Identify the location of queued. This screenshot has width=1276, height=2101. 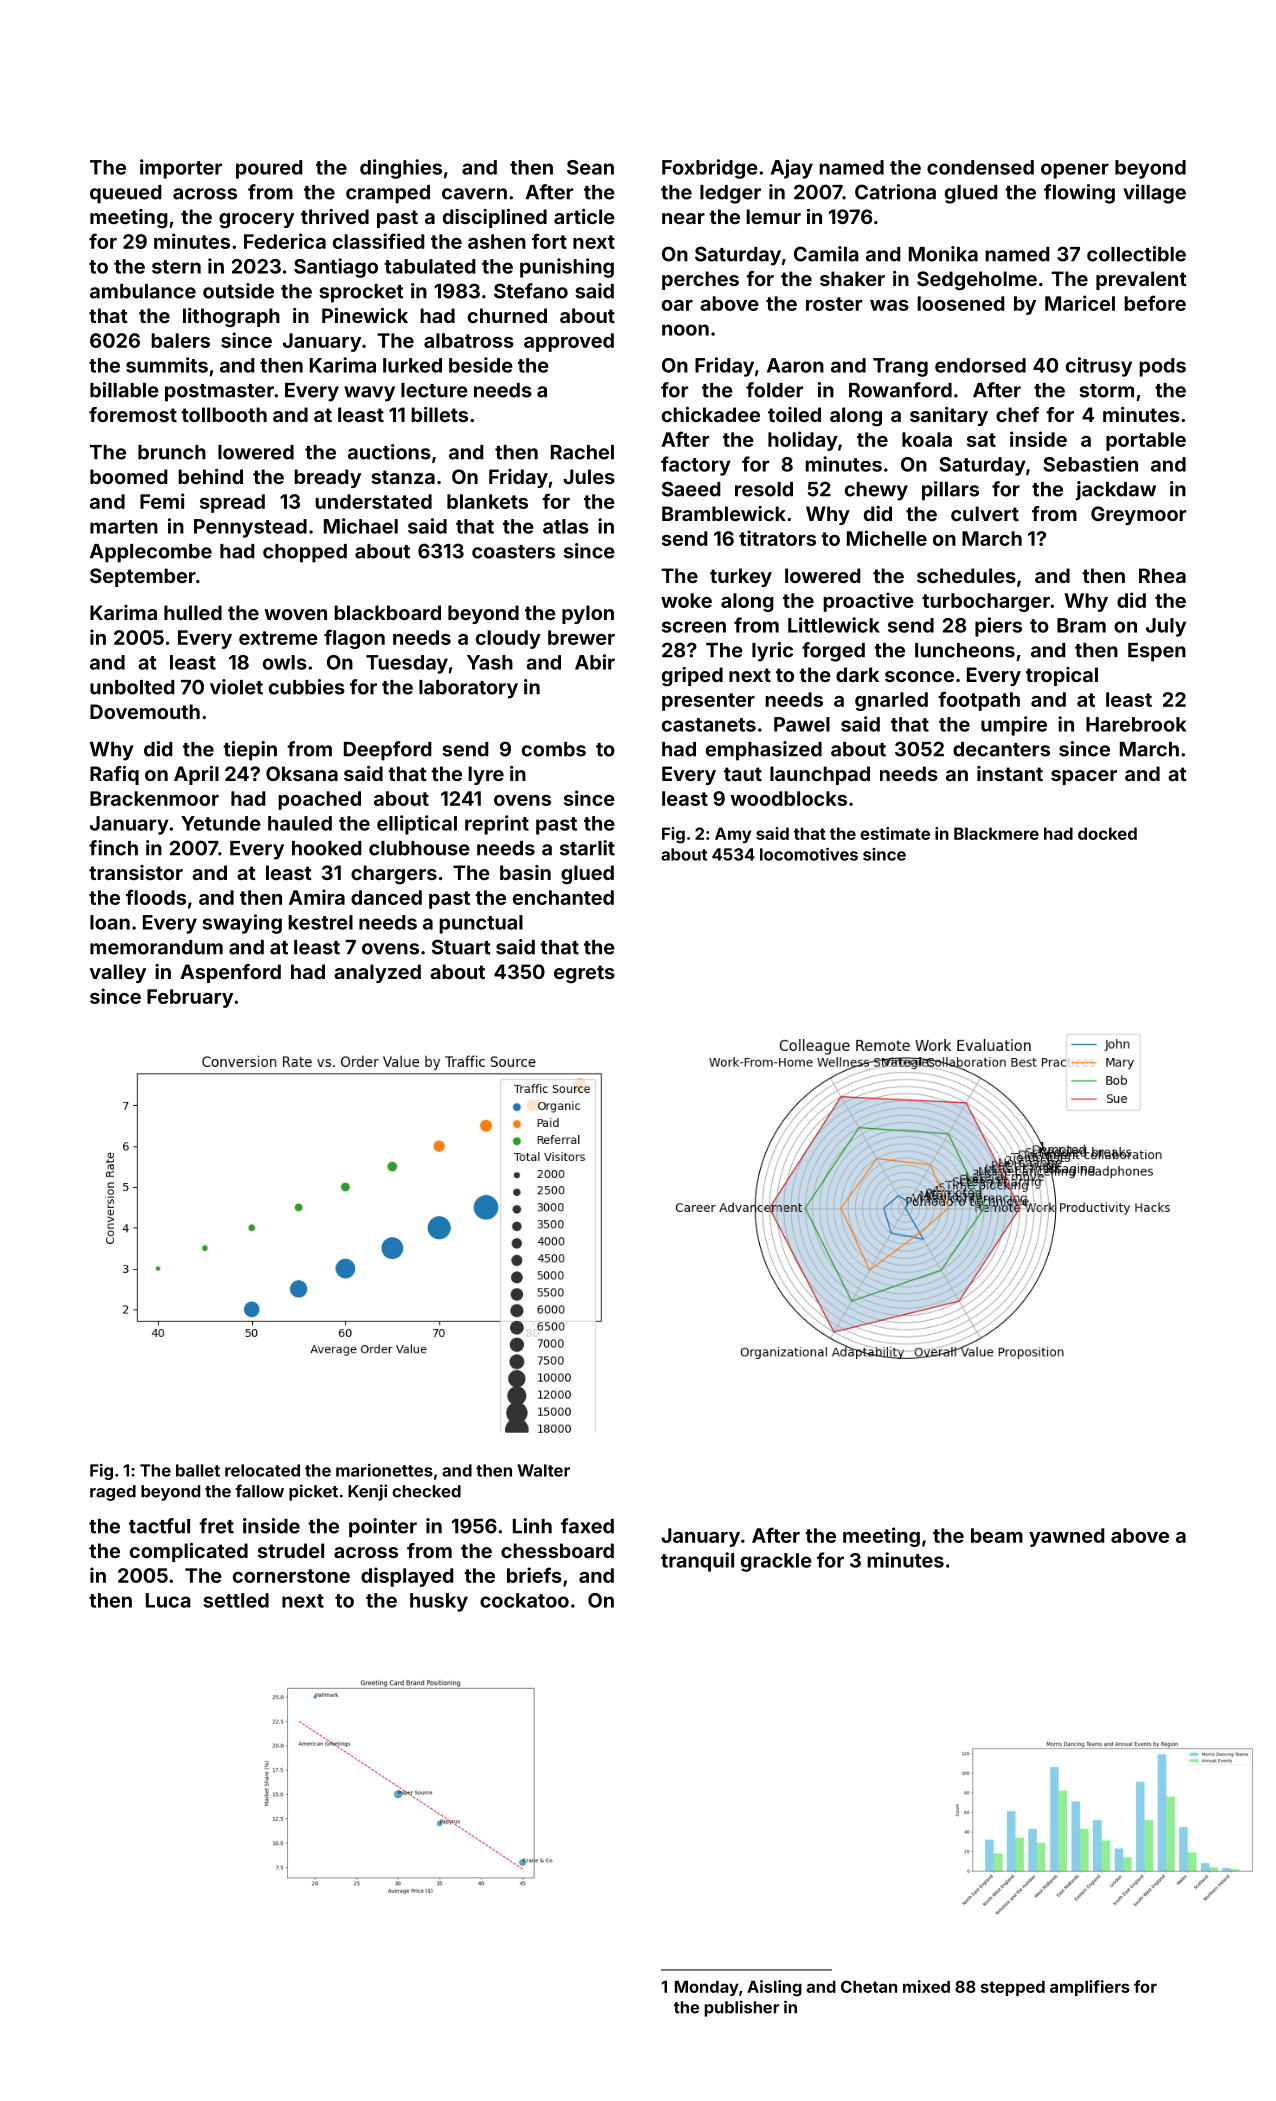
(126, 194).
